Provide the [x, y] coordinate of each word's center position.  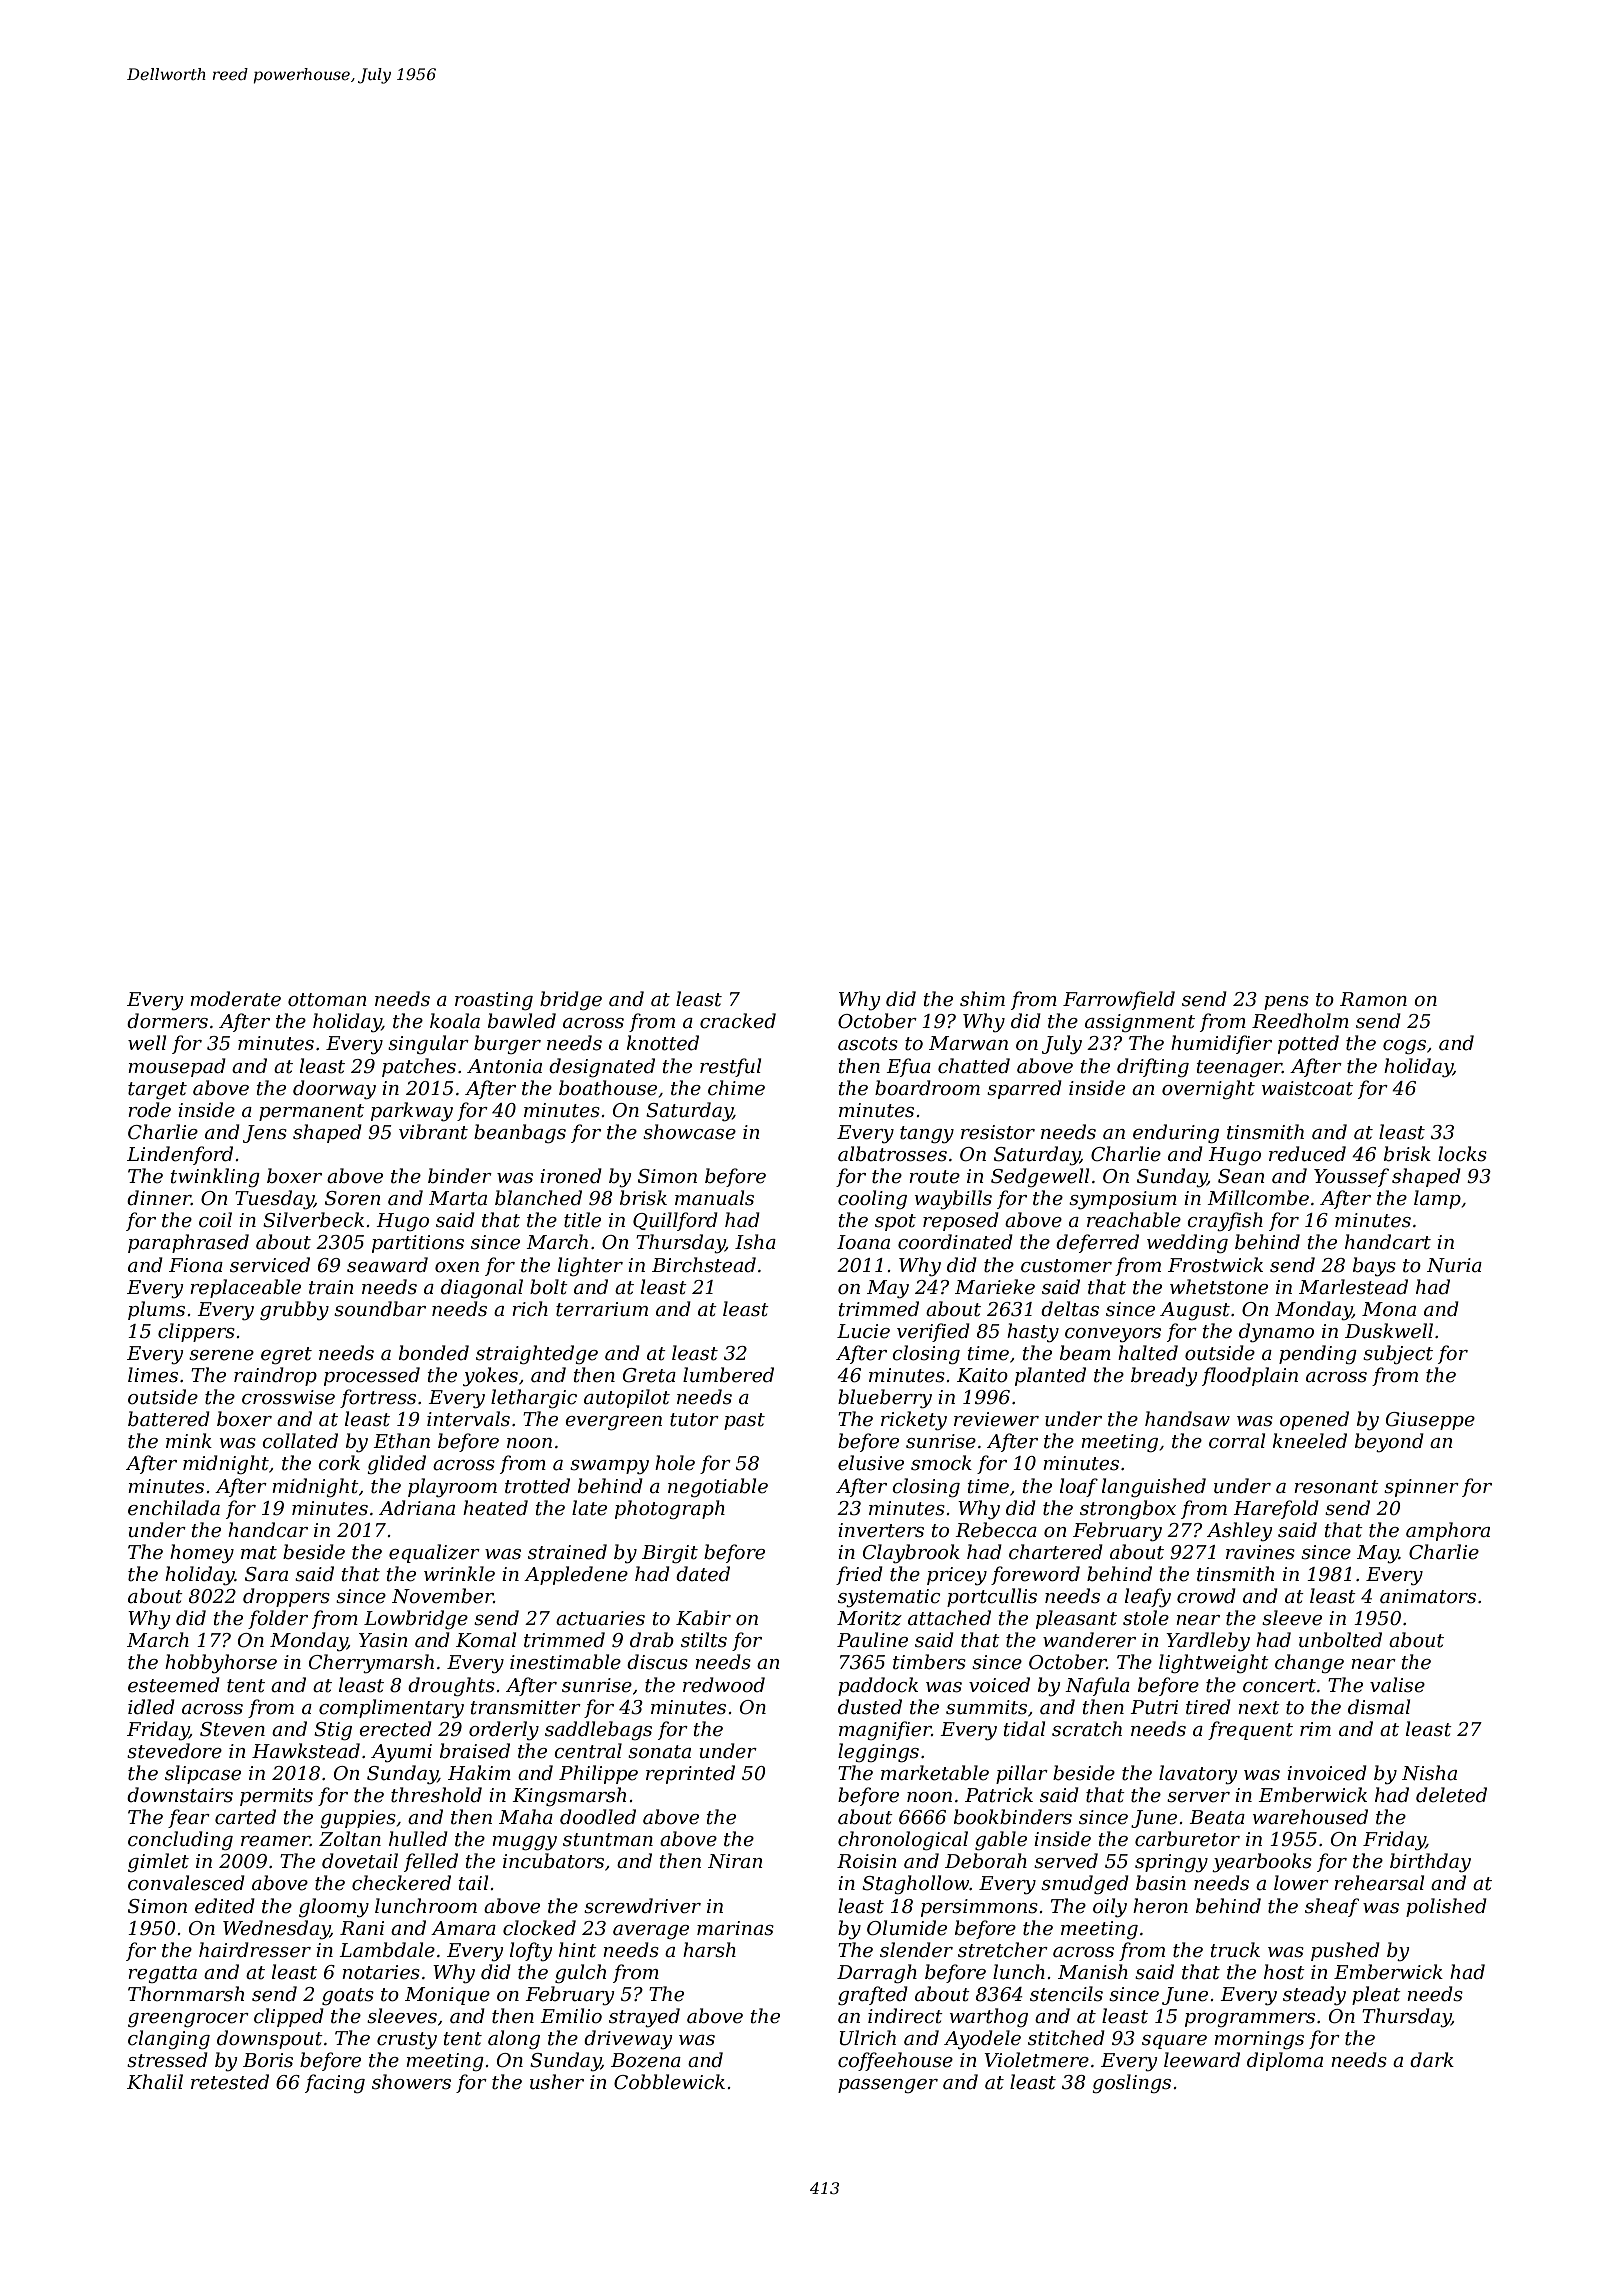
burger [507, 1044]
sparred [1024, 1089]
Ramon [1373, 999]
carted [245, 1817]
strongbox [1128, 1509]
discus [657, 1662]
